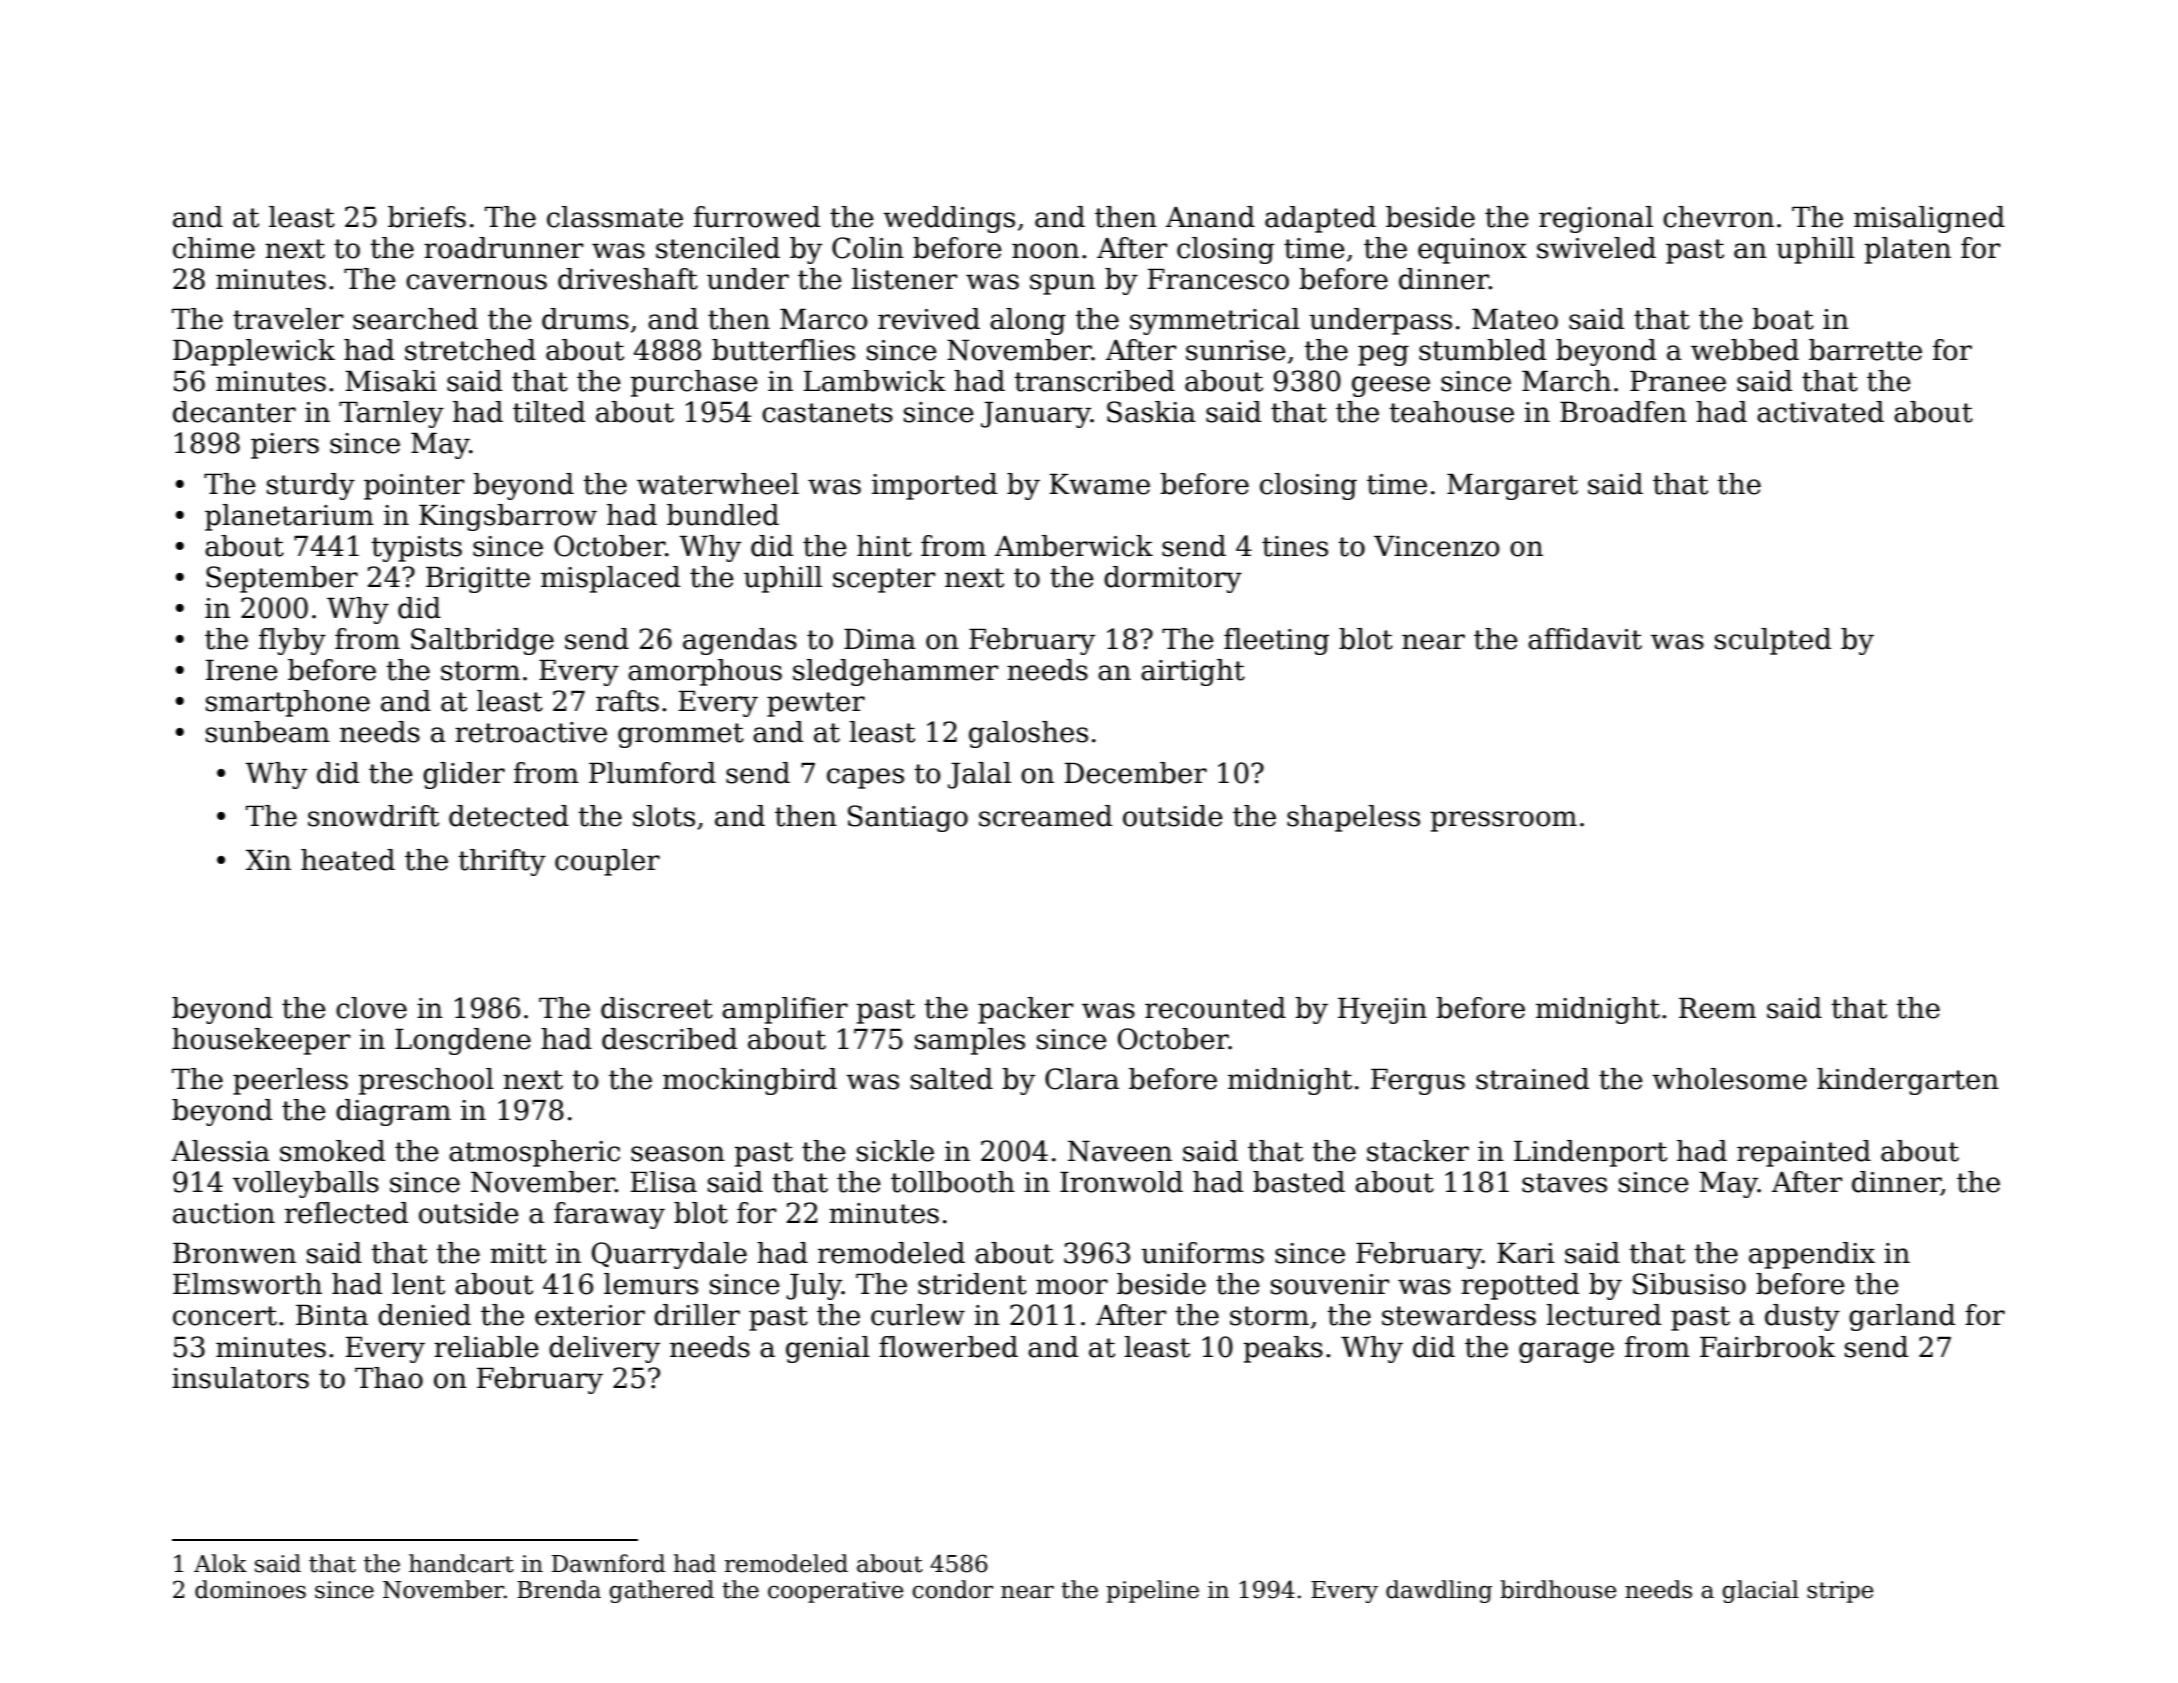 The width and height of the screenshot is (2178, 1683). What do you see at coordinates (470, 350) in the screenshot?
I see `stretched` at bounding box center [470, 350].
